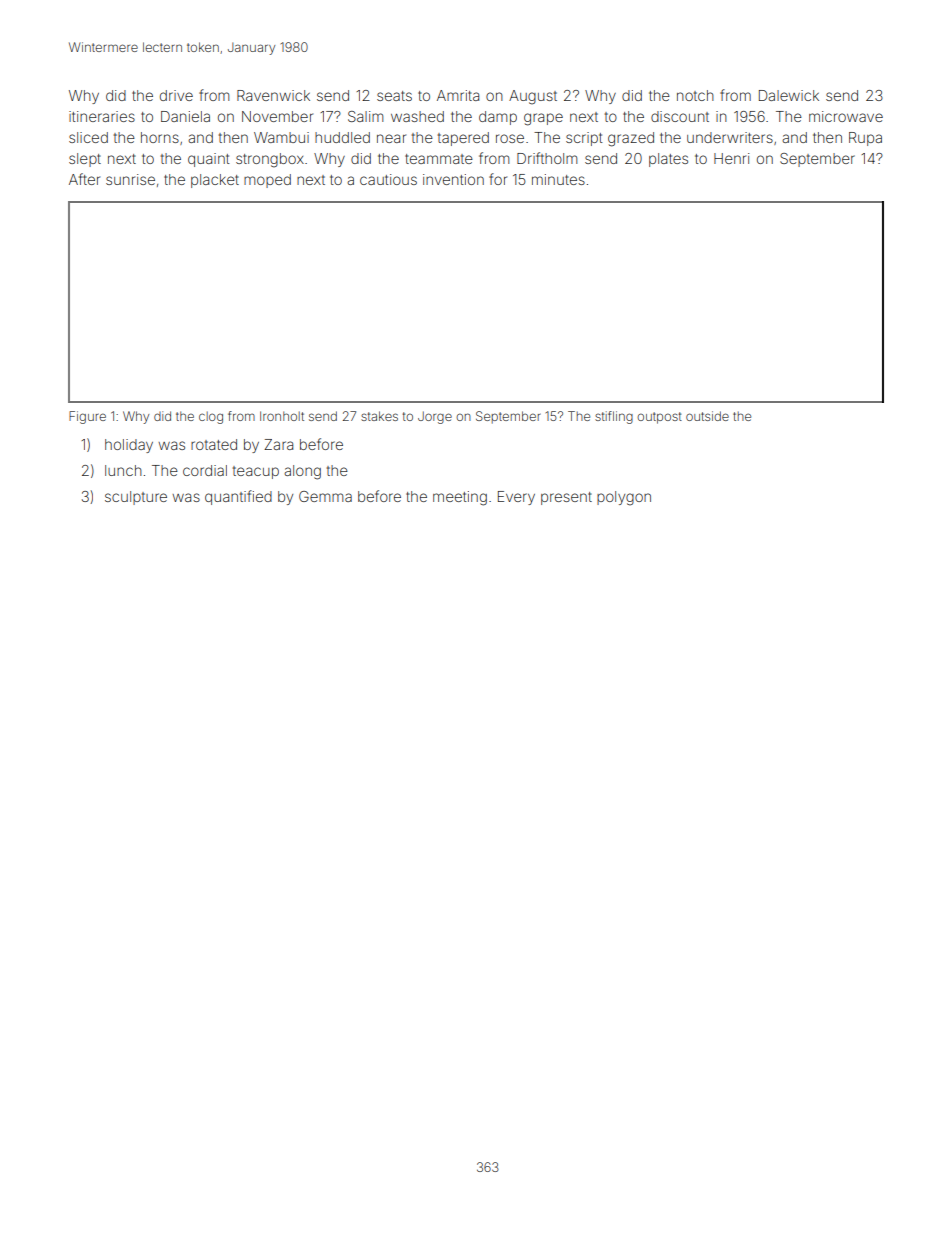 This page has height=1233, width=952. What do you see at coordinates (659, 418) in the page?
I see `outpost` at bounding box center [659, 418].
